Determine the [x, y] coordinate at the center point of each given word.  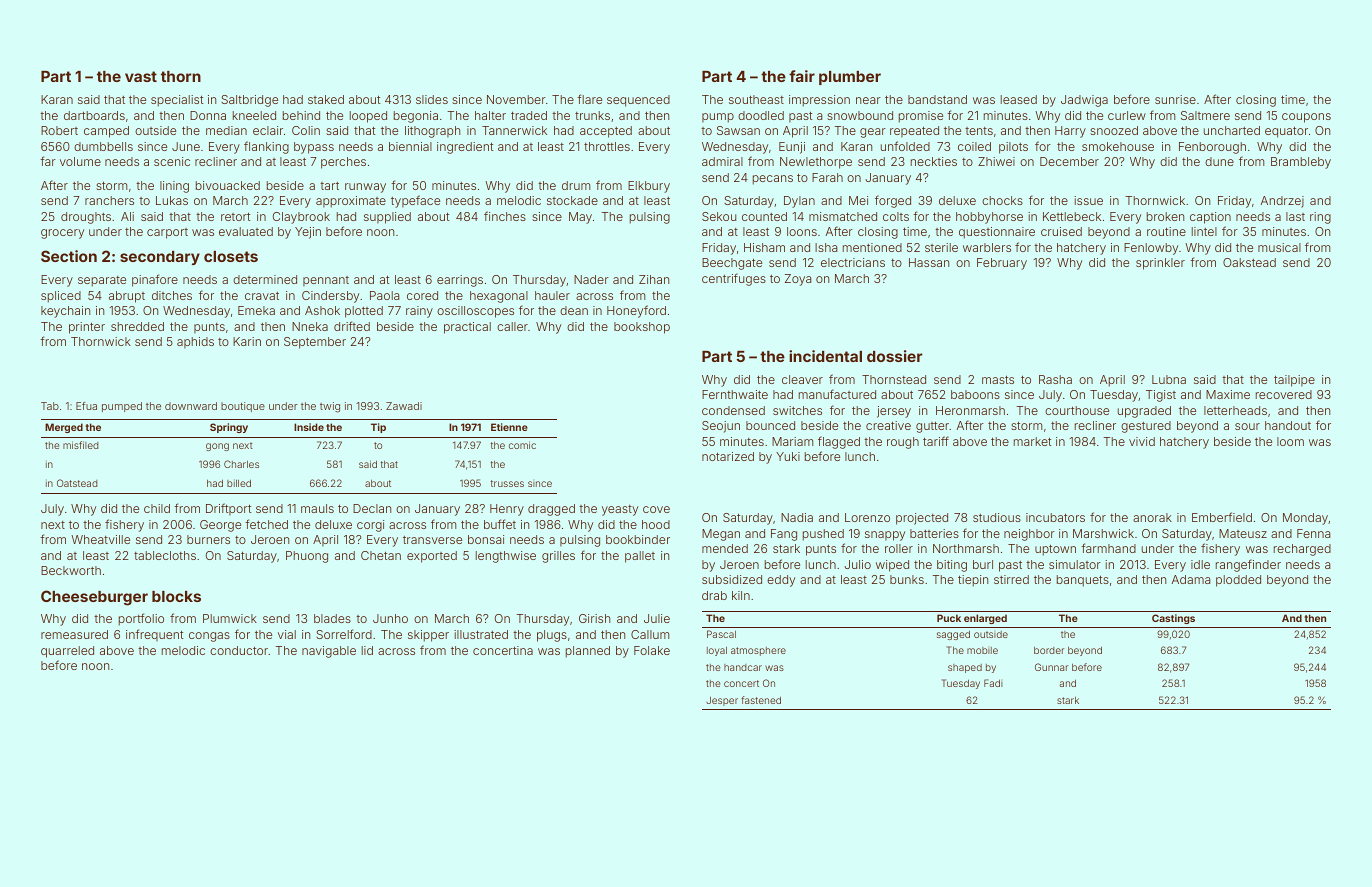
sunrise [1175, 99]
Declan [372, 508]
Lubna [1169, 379]
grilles [558, 557]
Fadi [993, 683]
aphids [195, 342]
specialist [177, 101]
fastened [761, 700]
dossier [895, 356]
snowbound [860, 115]
